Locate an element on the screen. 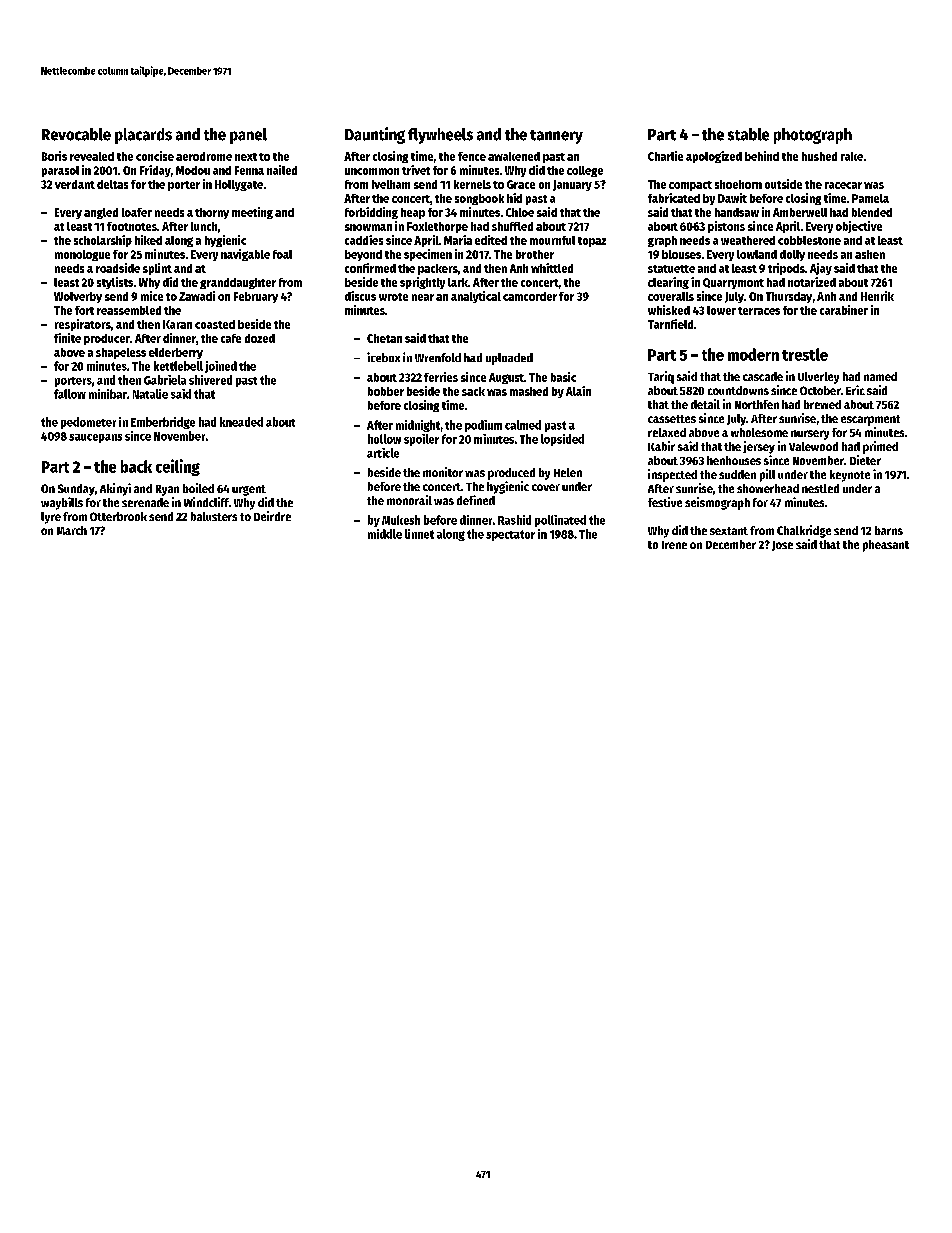  forbidding is located at coordinates (371, 213).
